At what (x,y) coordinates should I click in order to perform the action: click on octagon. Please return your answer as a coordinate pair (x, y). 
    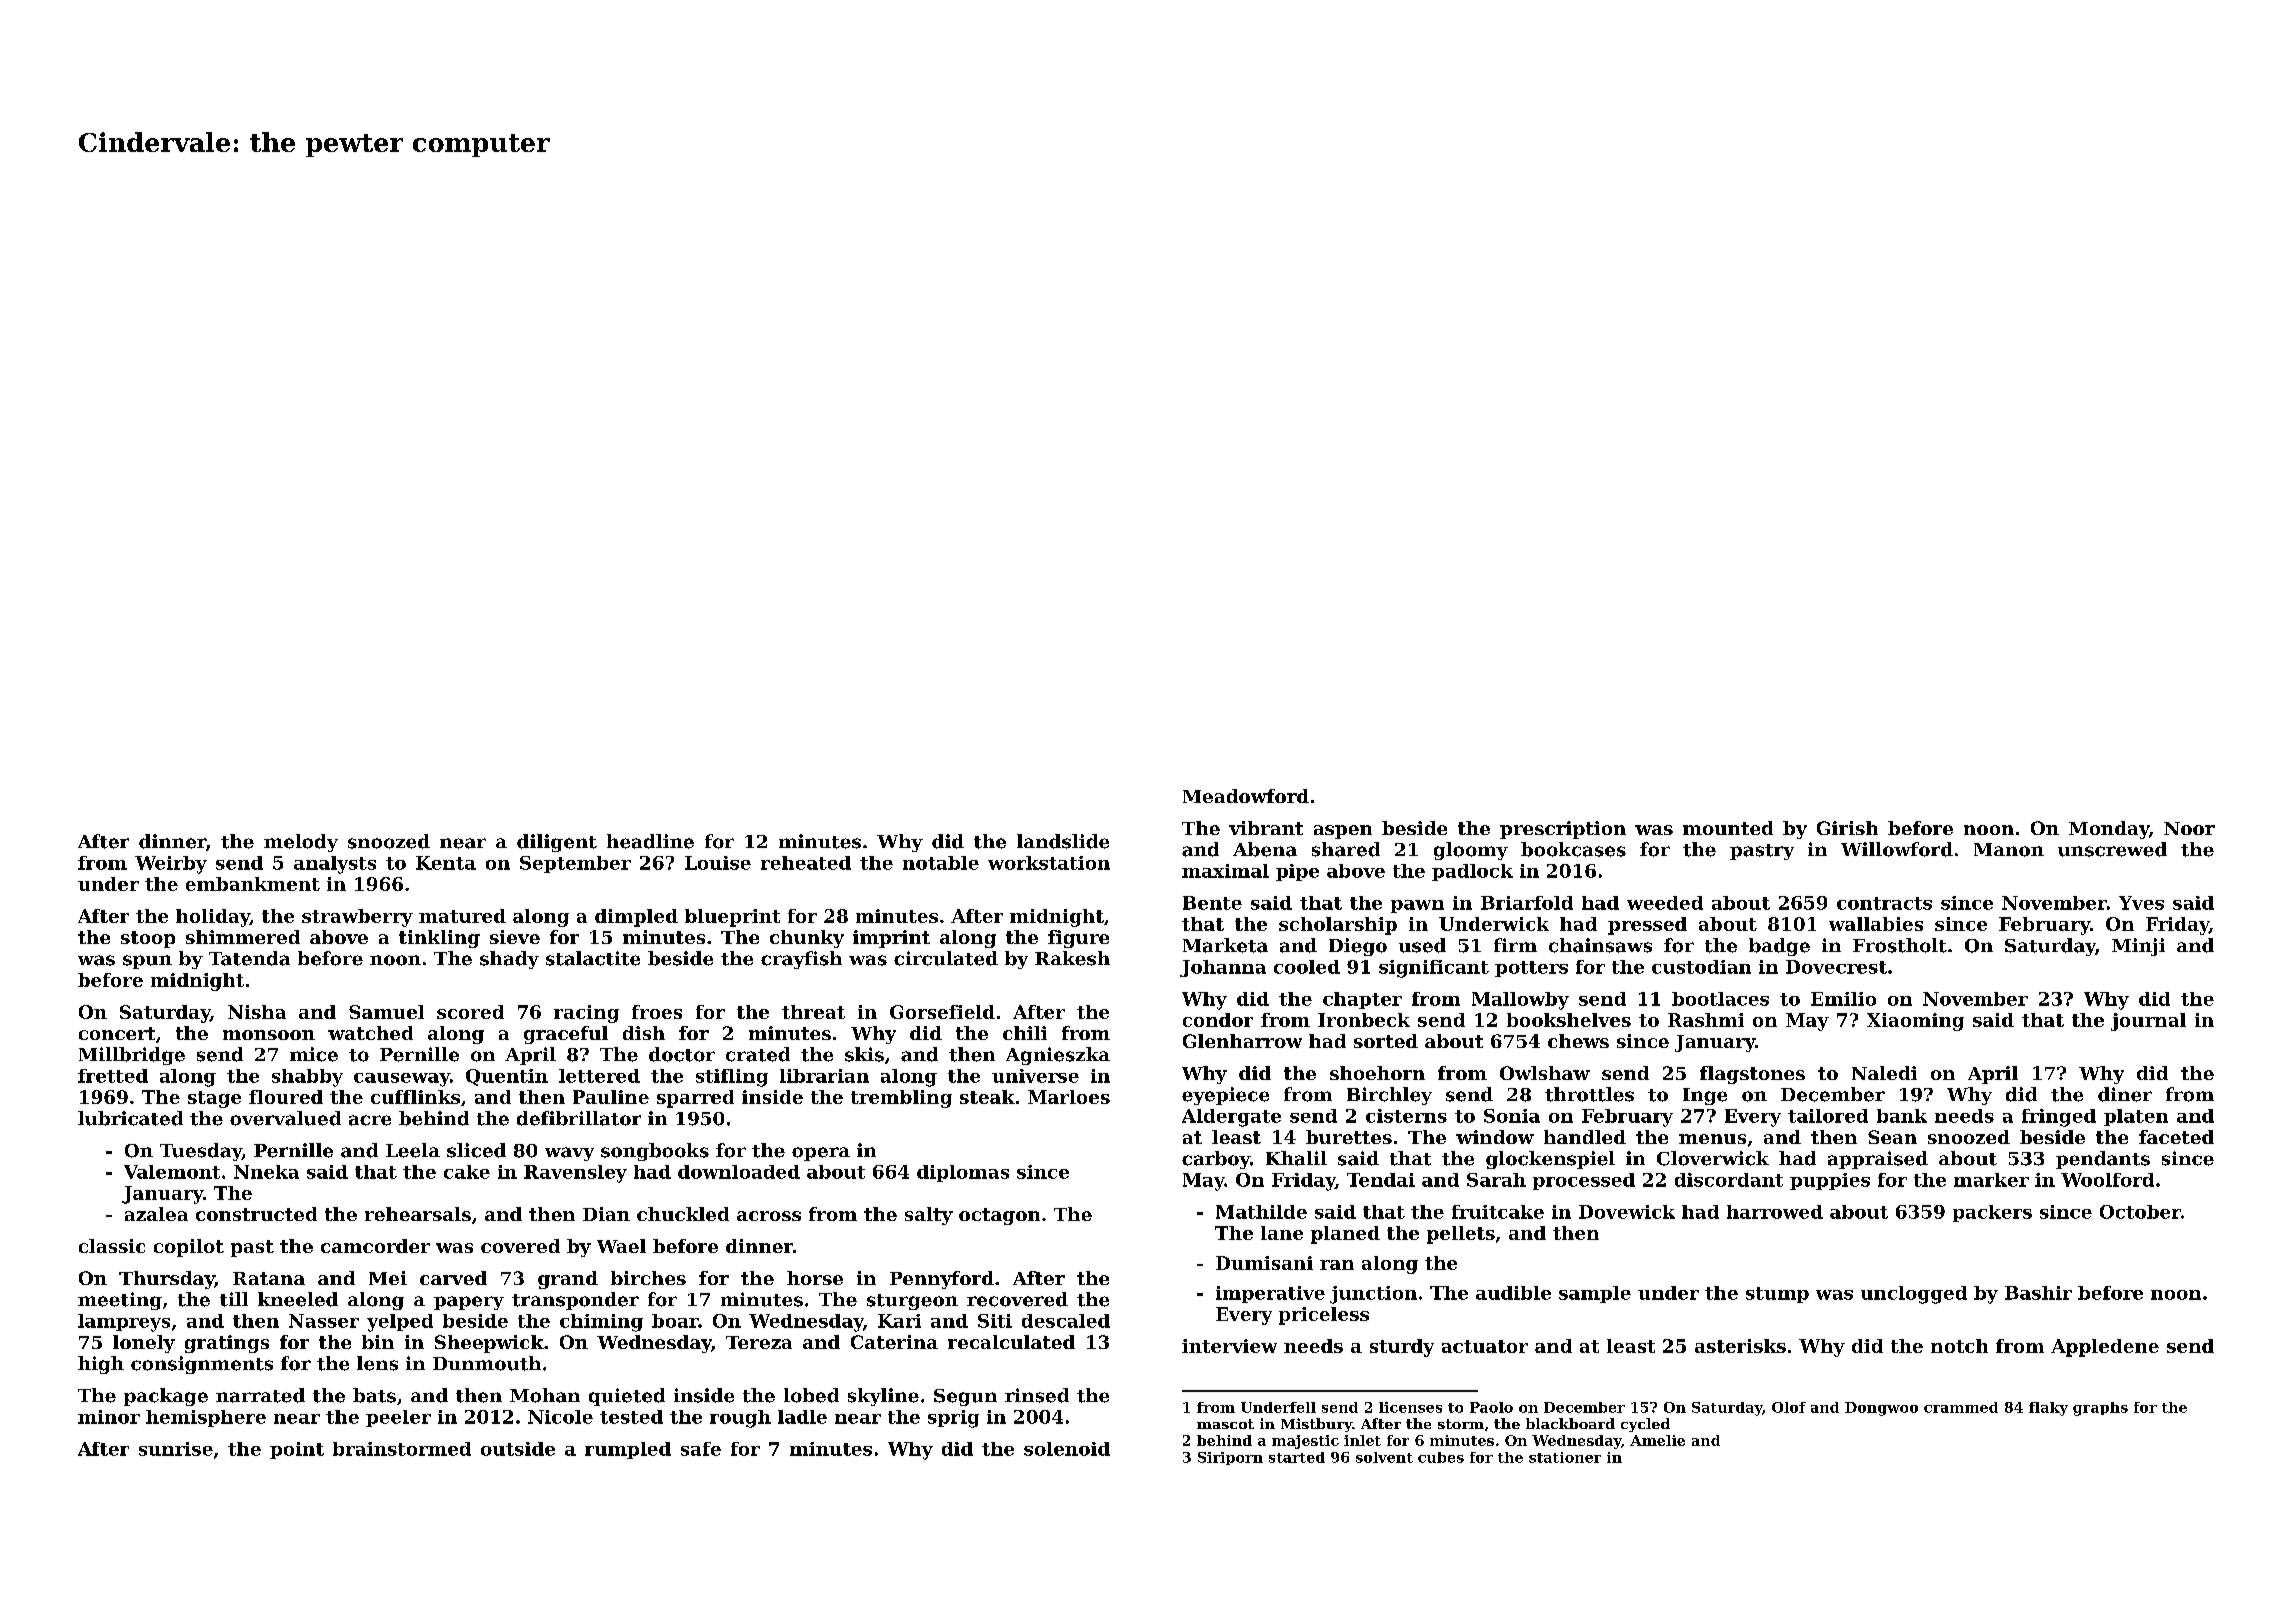
    Looking at the image, I should click on (999, 1216).
